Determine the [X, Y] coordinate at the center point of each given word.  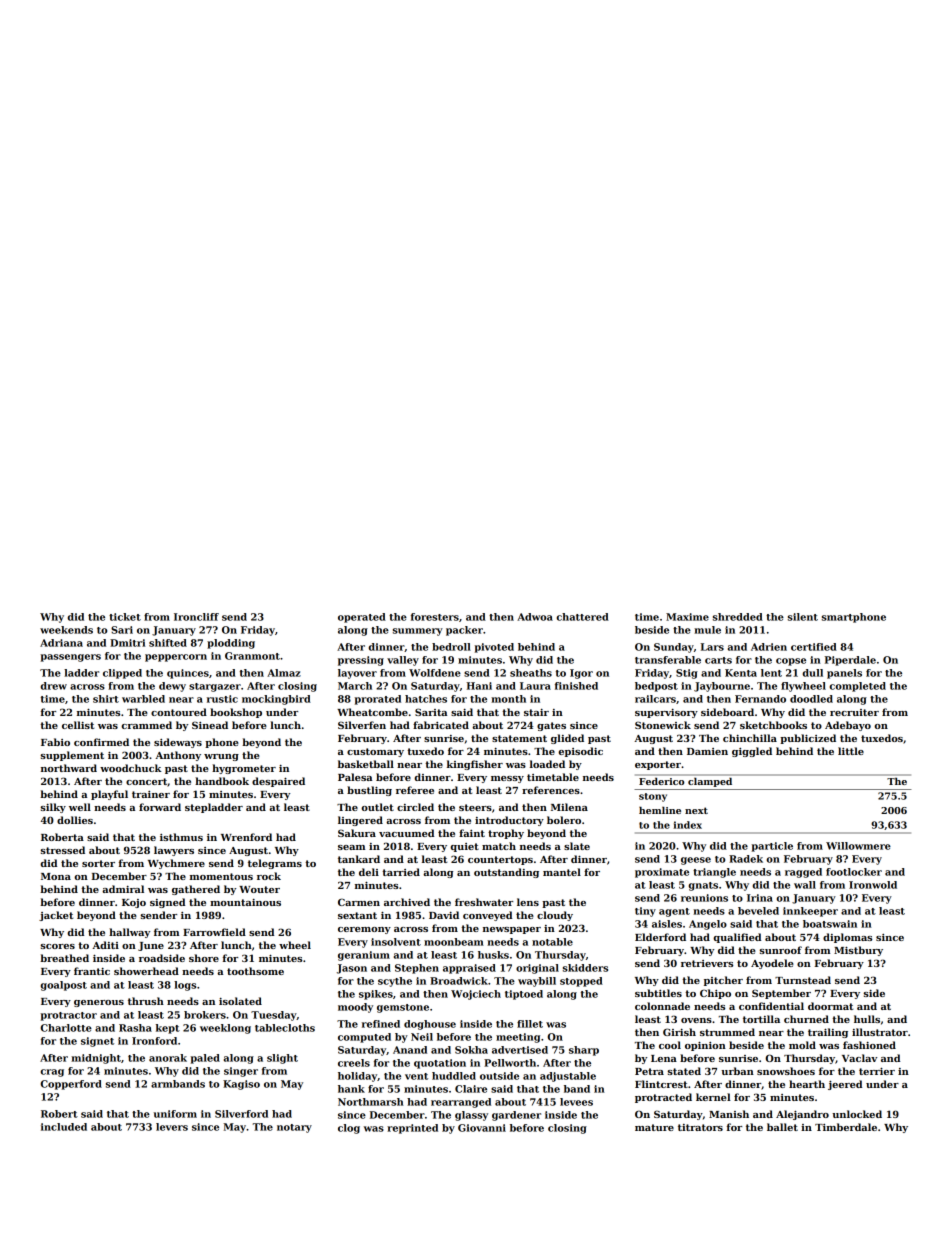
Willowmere [858, 846]
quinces [188, 674]
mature [654, 1127]
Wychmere [176, 864]
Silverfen [362, 725]
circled [415, 807]
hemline [660, 810]
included [64, 1127]
